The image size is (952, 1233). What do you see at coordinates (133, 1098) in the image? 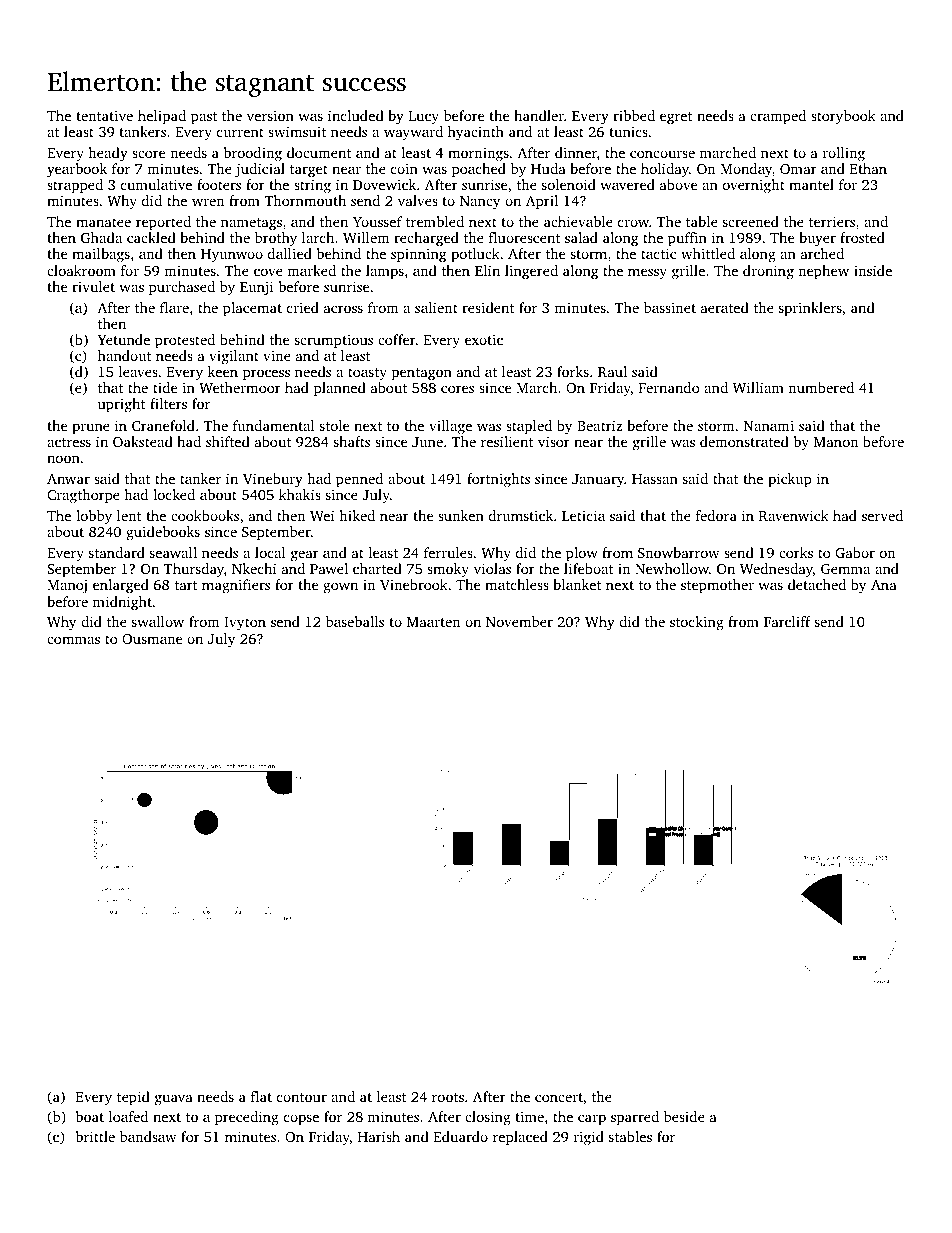
I see `tepid` at bounding box center [133, 1098].
